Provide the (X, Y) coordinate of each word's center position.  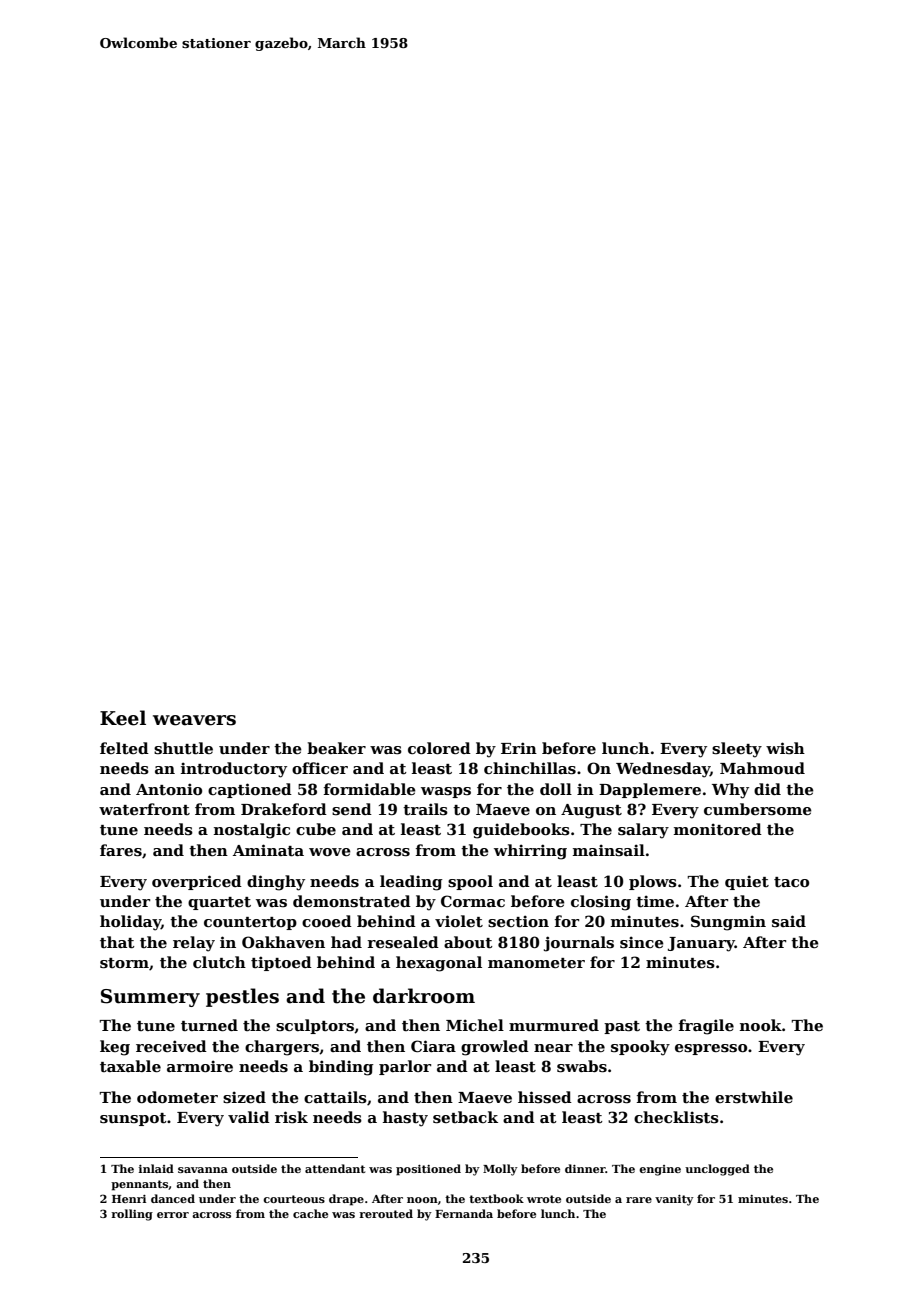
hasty (405, 1119)
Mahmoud (762, 768)
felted (124, 748)
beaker (336, 748)
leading (411, 883)
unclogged (717, 1170)
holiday (130, 923)
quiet (747, 882)
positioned (428, 1170)
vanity (674, 1200)
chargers (282, 1048)
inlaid (156, 1168)
